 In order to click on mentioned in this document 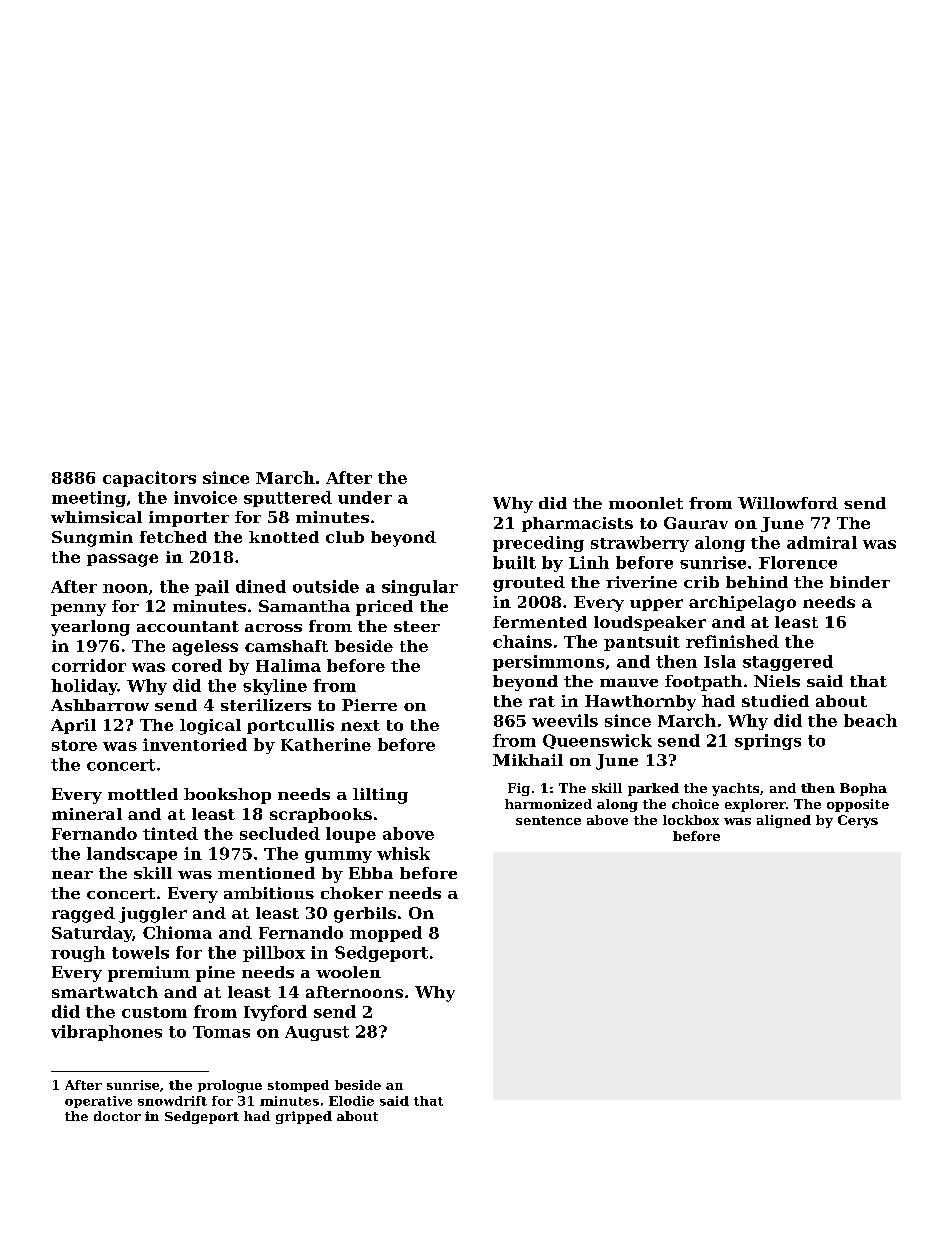, I will do `click(266, 873)`.
